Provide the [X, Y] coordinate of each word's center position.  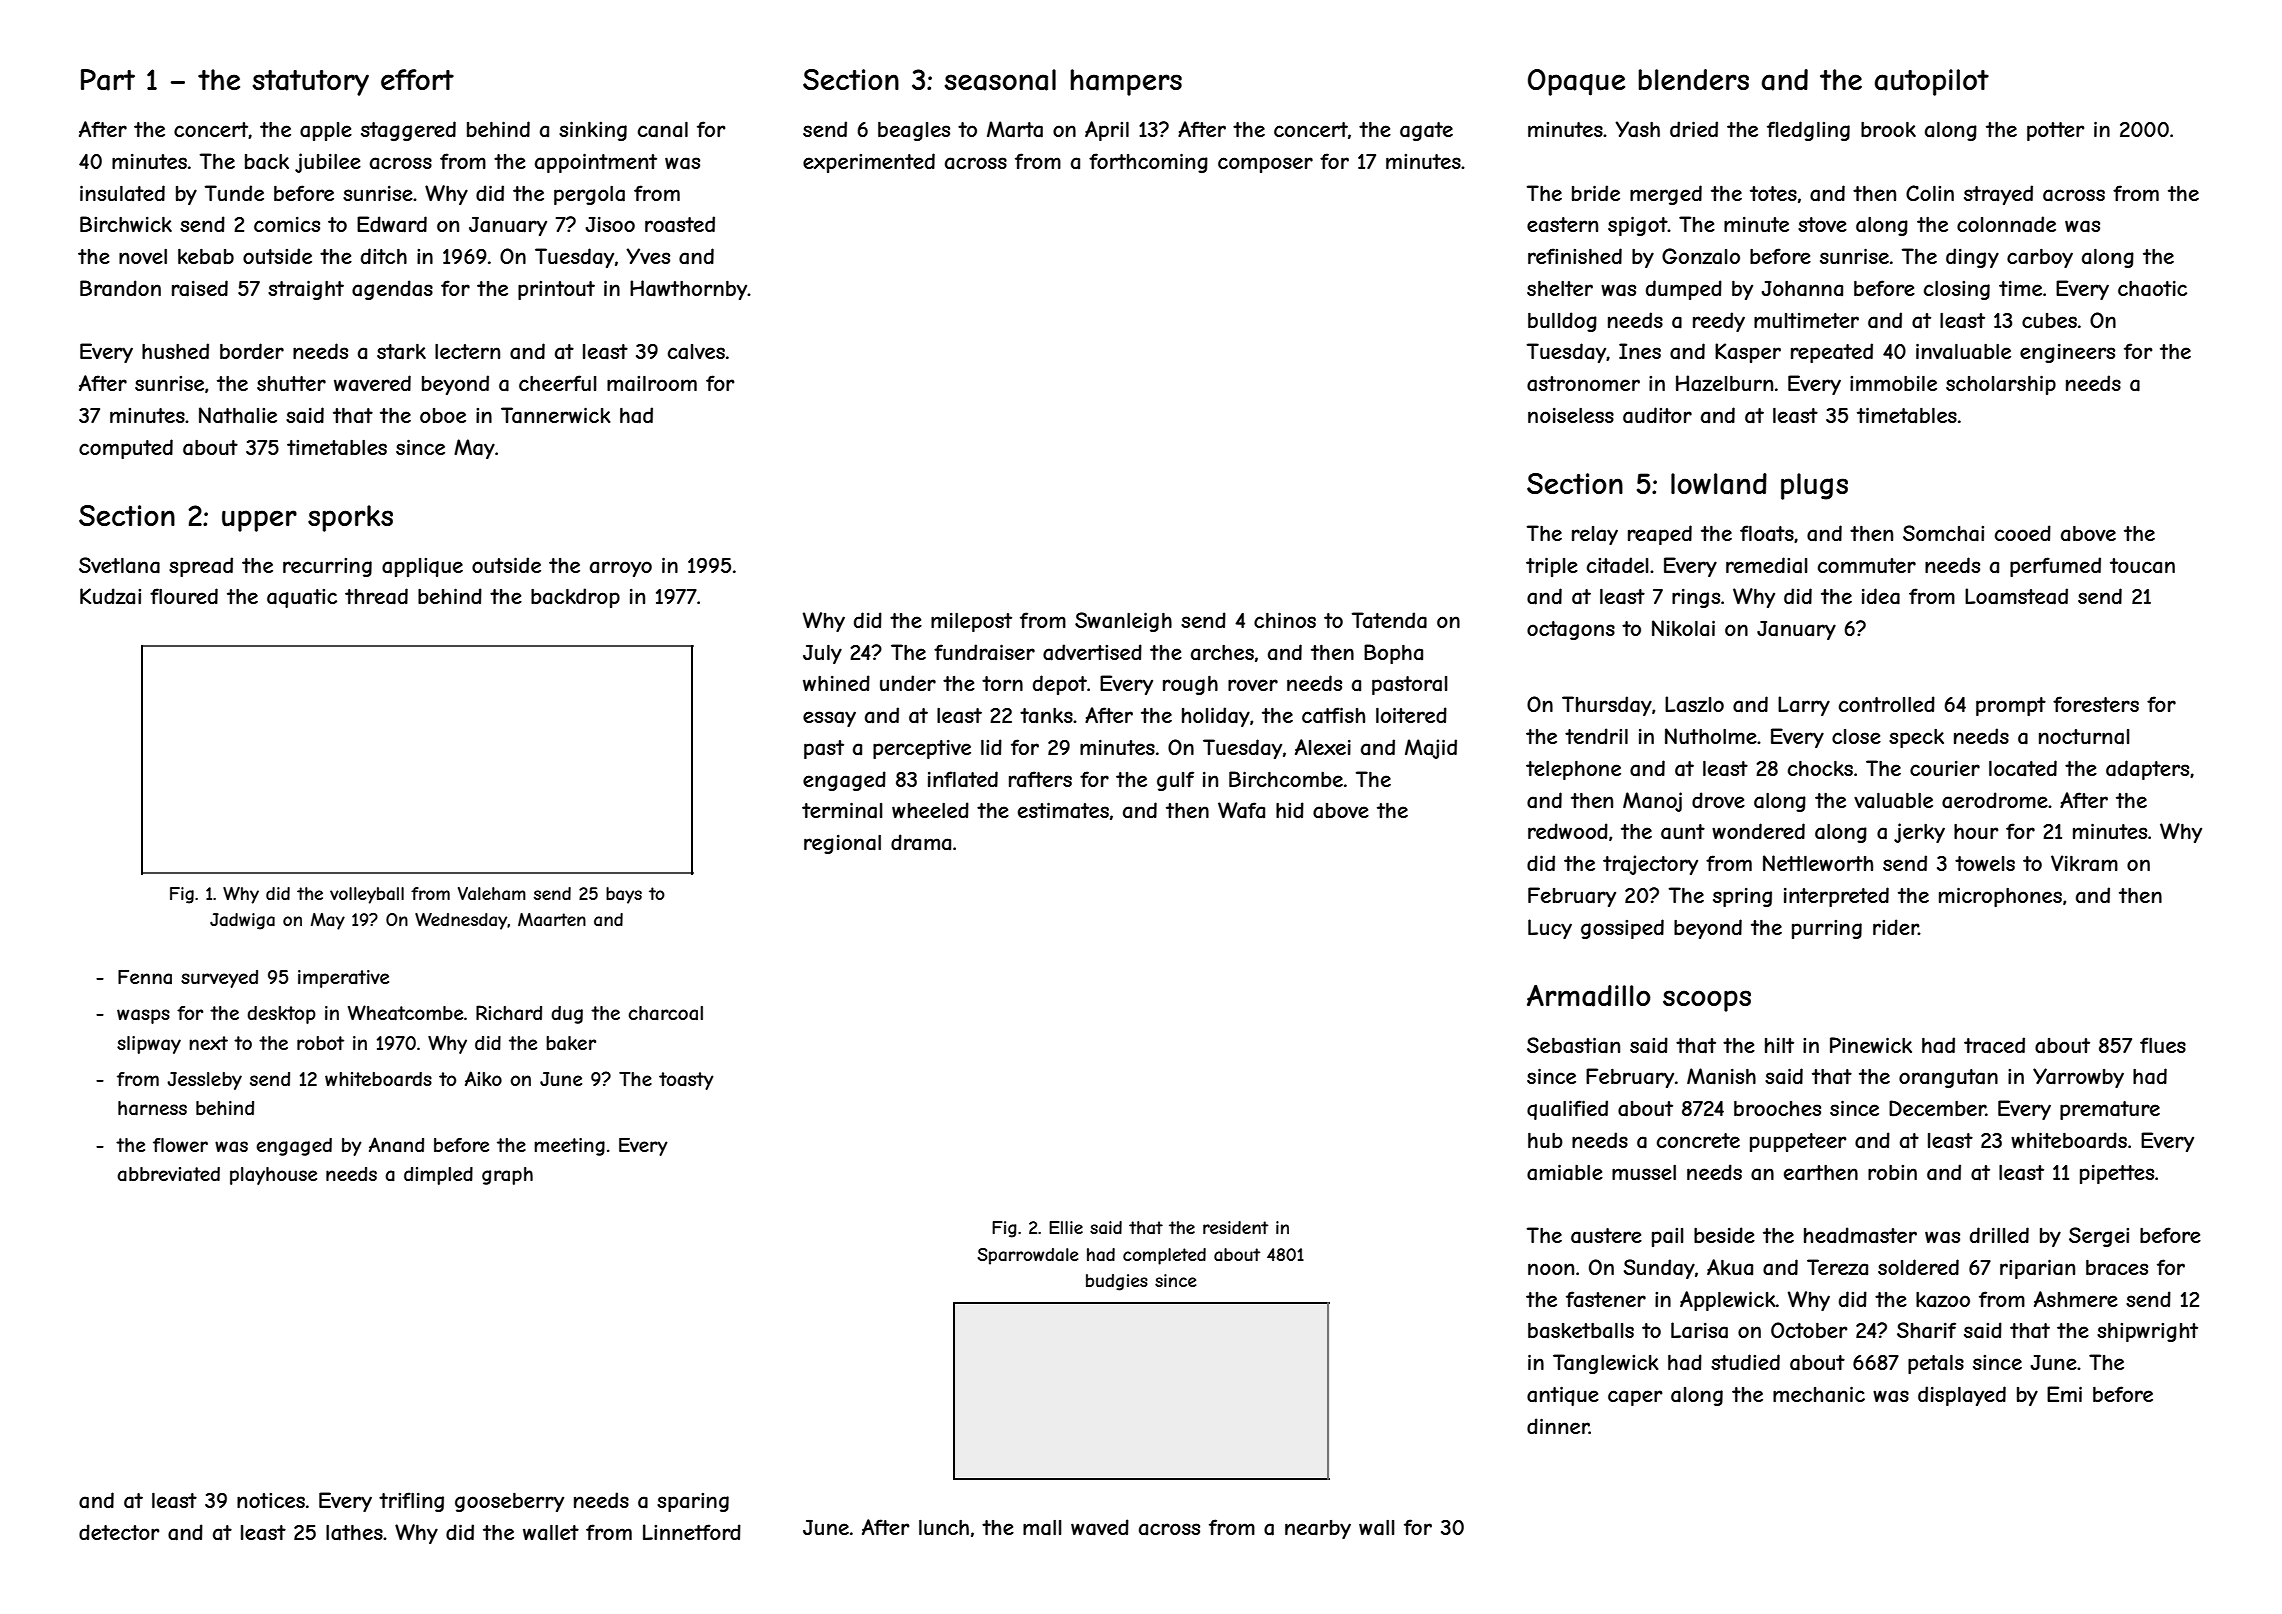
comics [287, 224]
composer [1265, 165]
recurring [327, 567]
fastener [1606, 1299]
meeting [569, 1147]
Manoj [1652, 802]
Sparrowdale [1028, 1256]
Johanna [1802, 289]
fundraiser [984, 652]
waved [1100, 1527]
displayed [1962, 1396]
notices [271, 1500]
